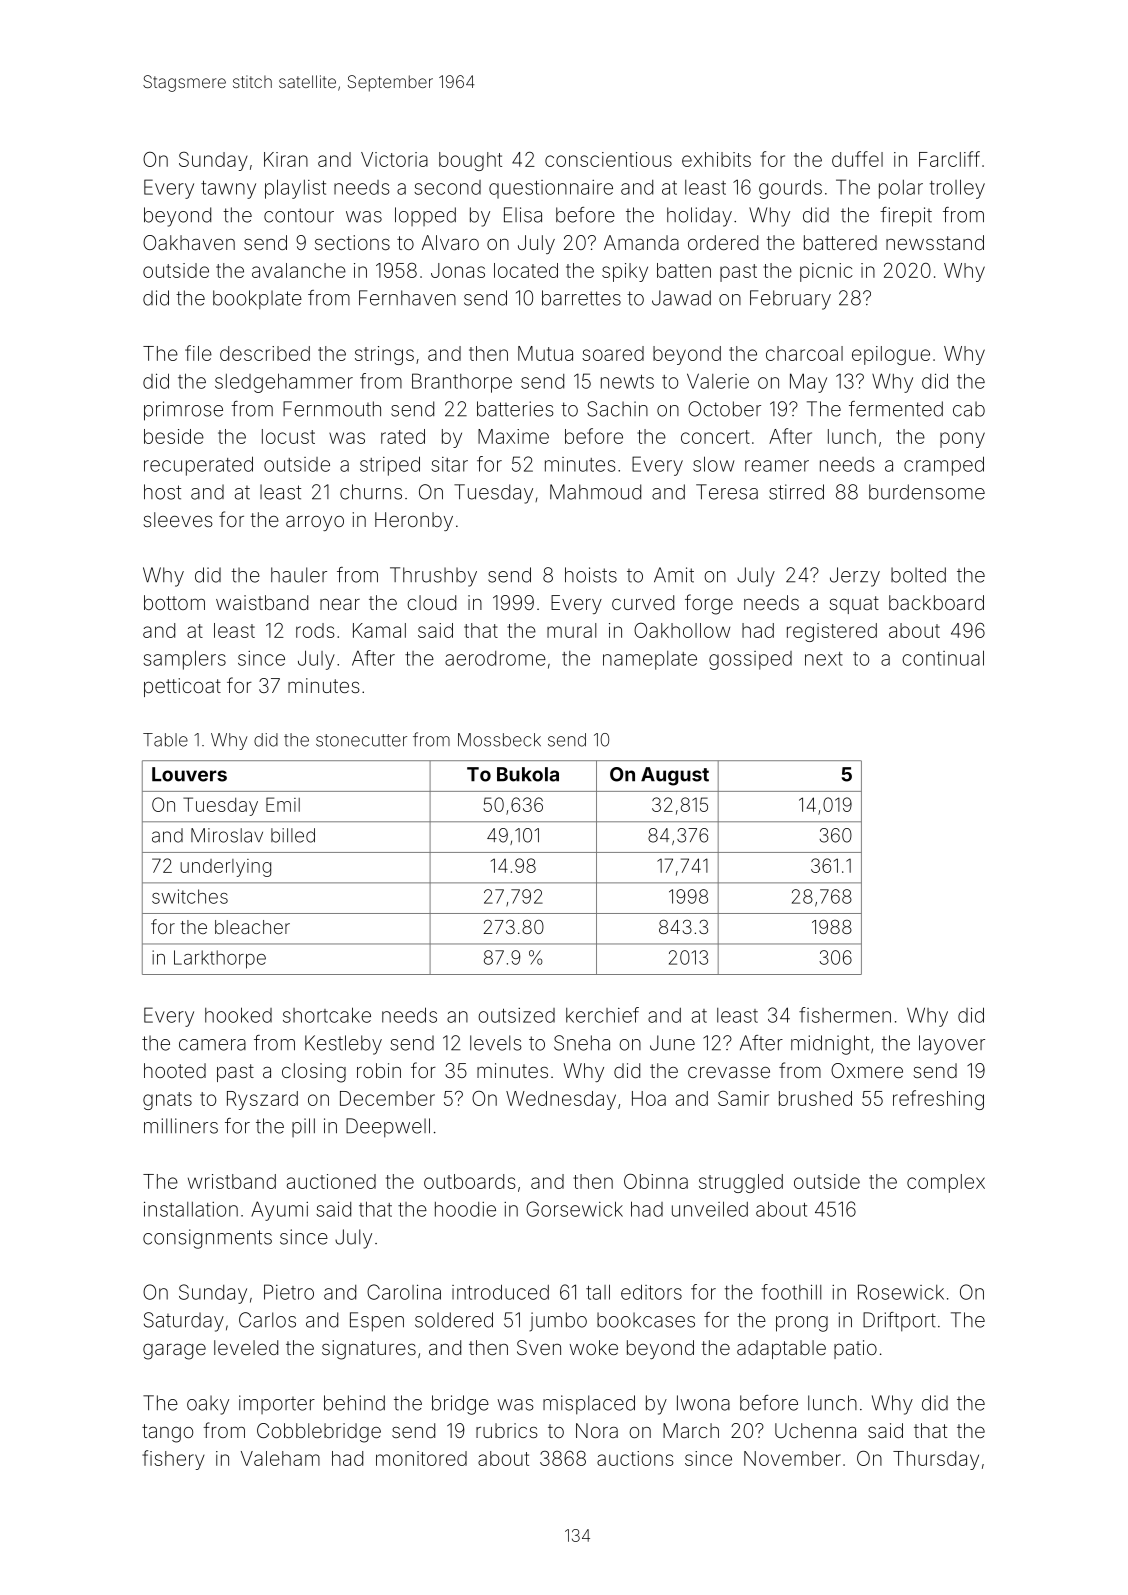 This page has width=1128, height=1595. I want to click on Obinna, so click(656, 1181).
